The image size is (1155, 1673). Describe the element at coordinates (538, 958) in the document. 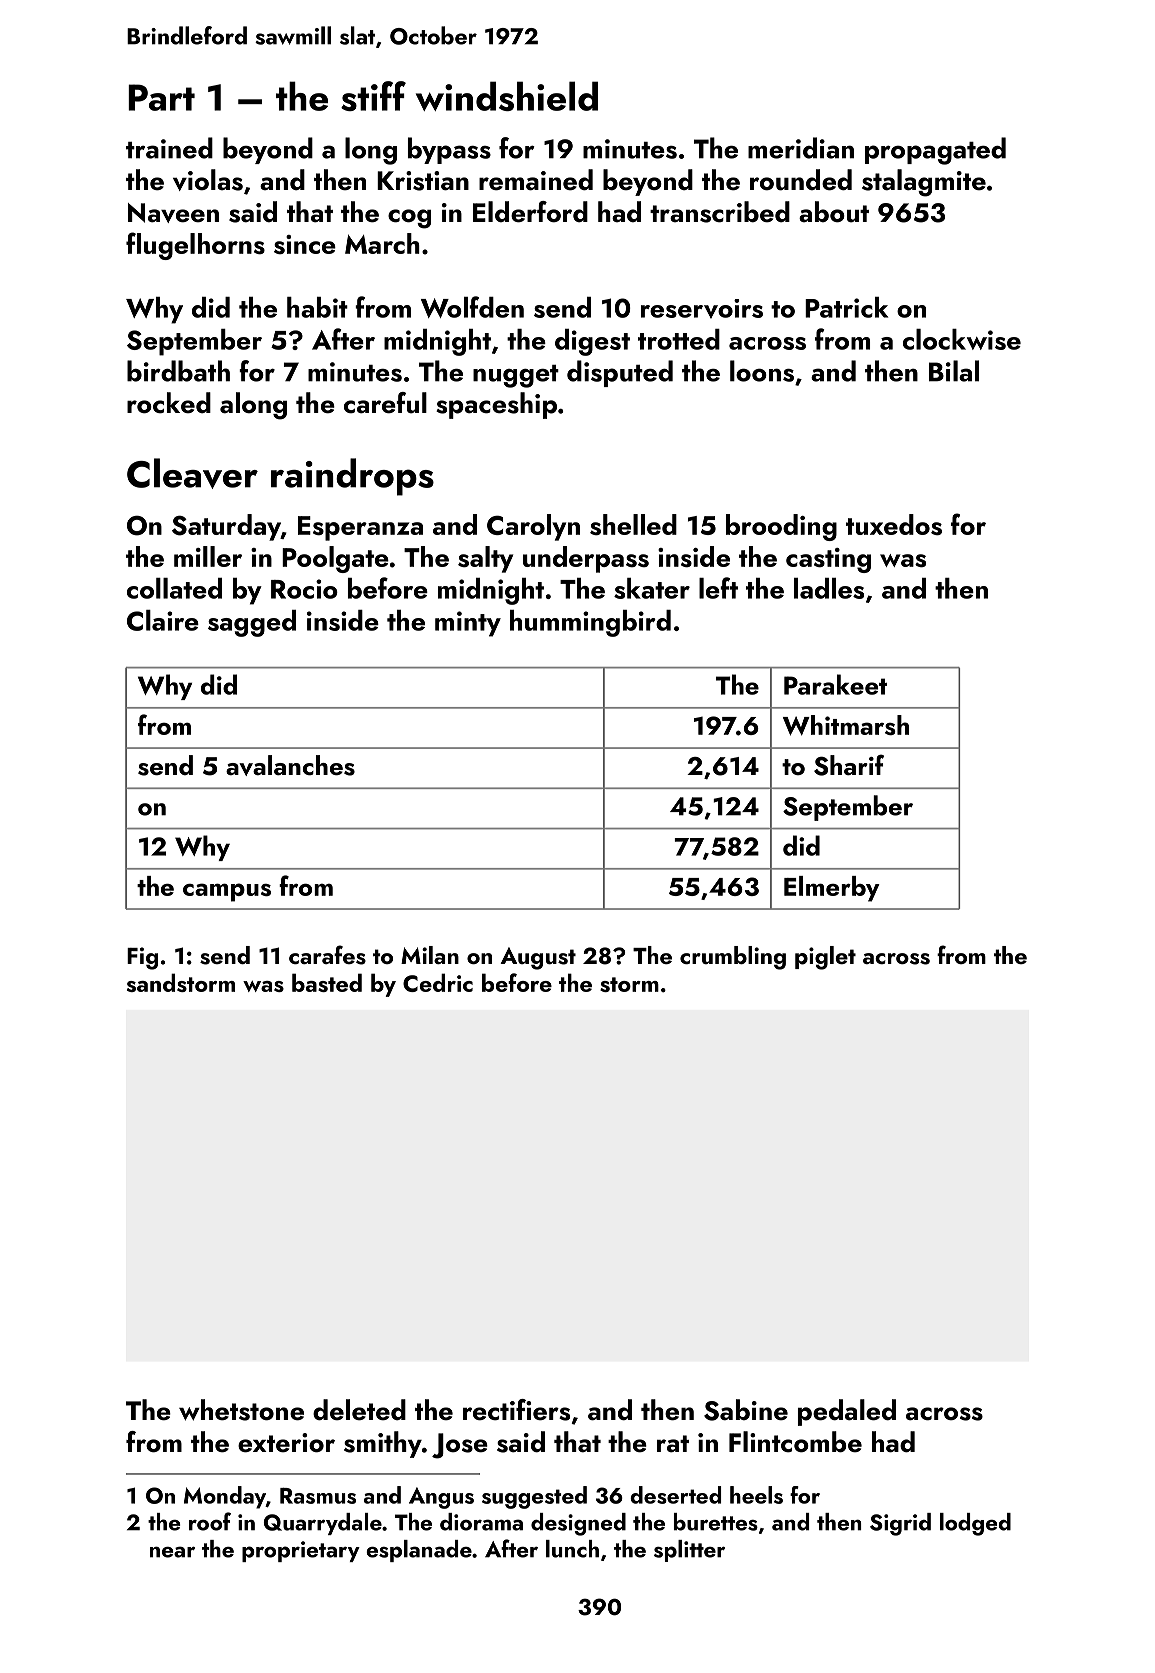

I see `August` at that location.
